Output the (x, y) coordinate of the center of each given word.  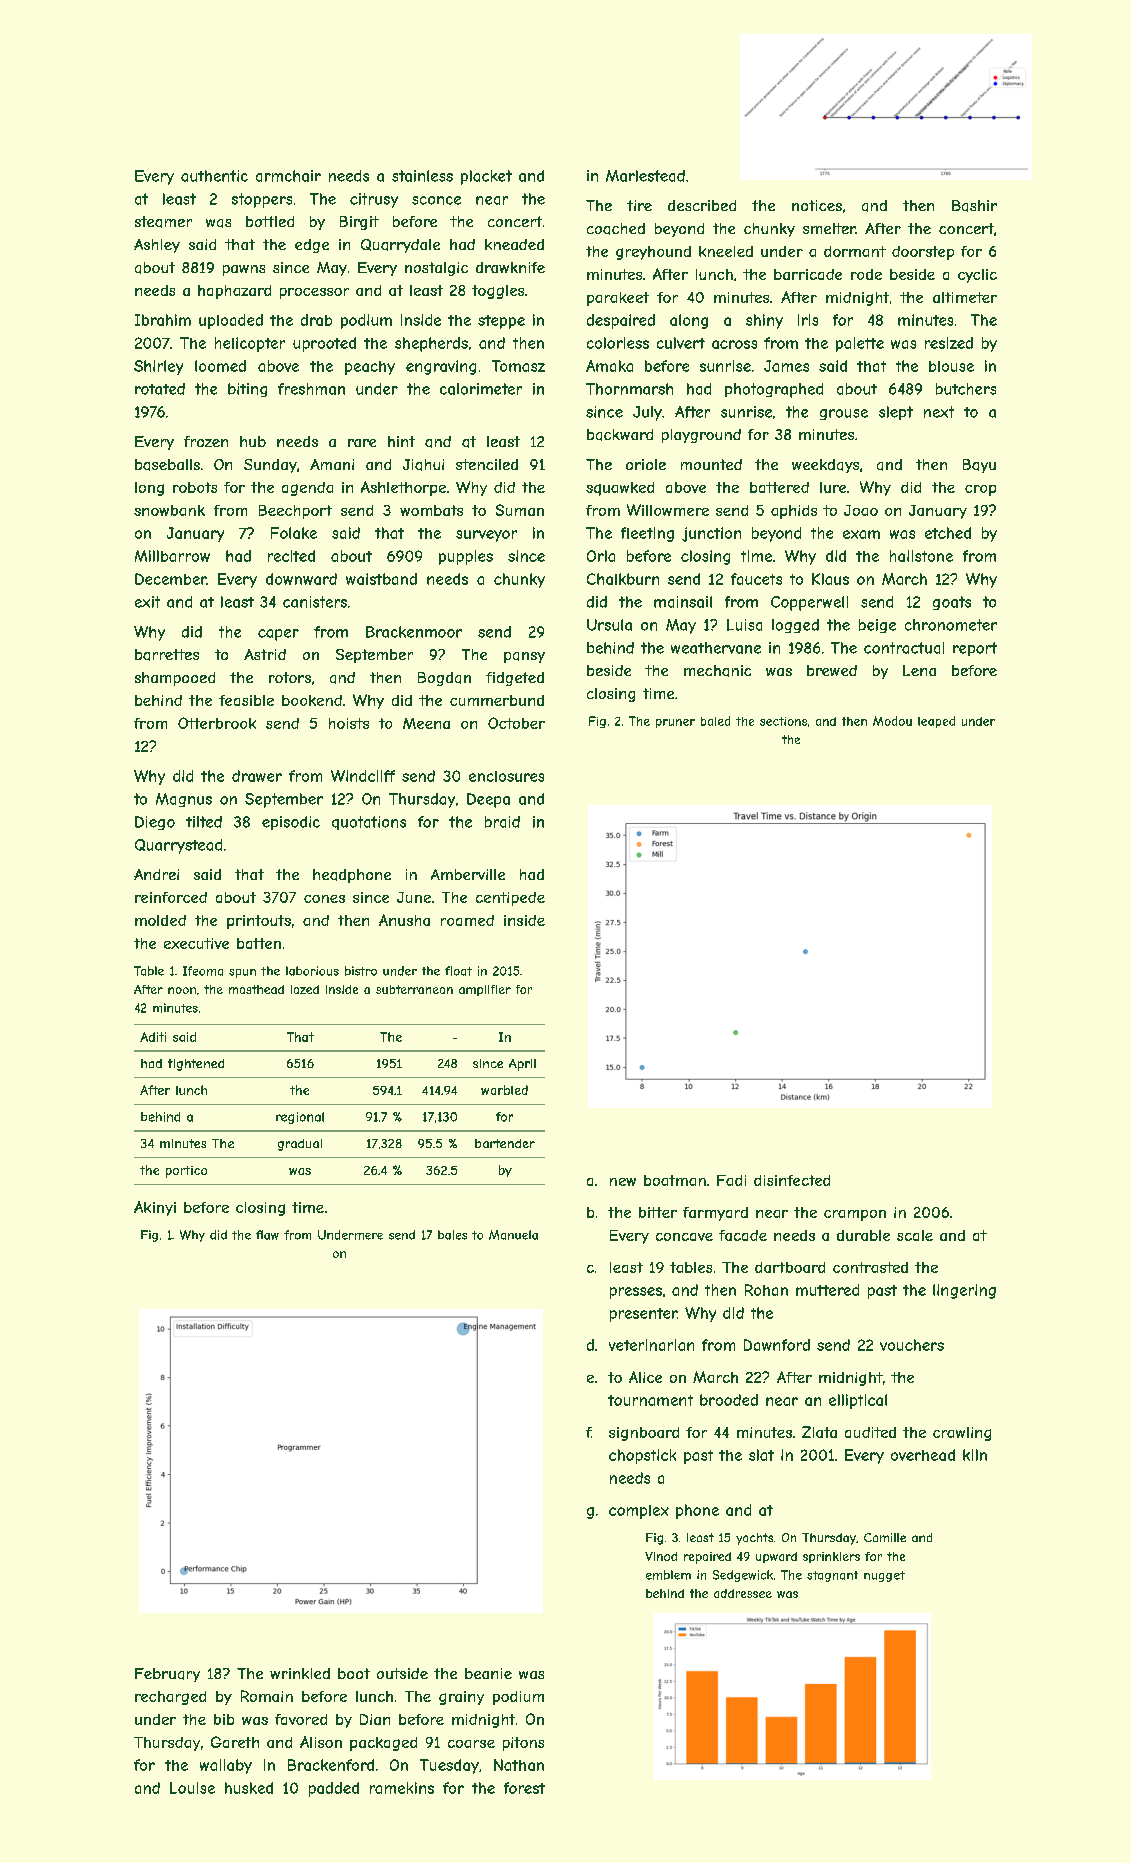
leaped (936, 722)
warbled (504, 1090)
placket (486, 177)
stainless (422, 176)
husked (249, 1788)
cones (324, 899)
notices (817, 205)
